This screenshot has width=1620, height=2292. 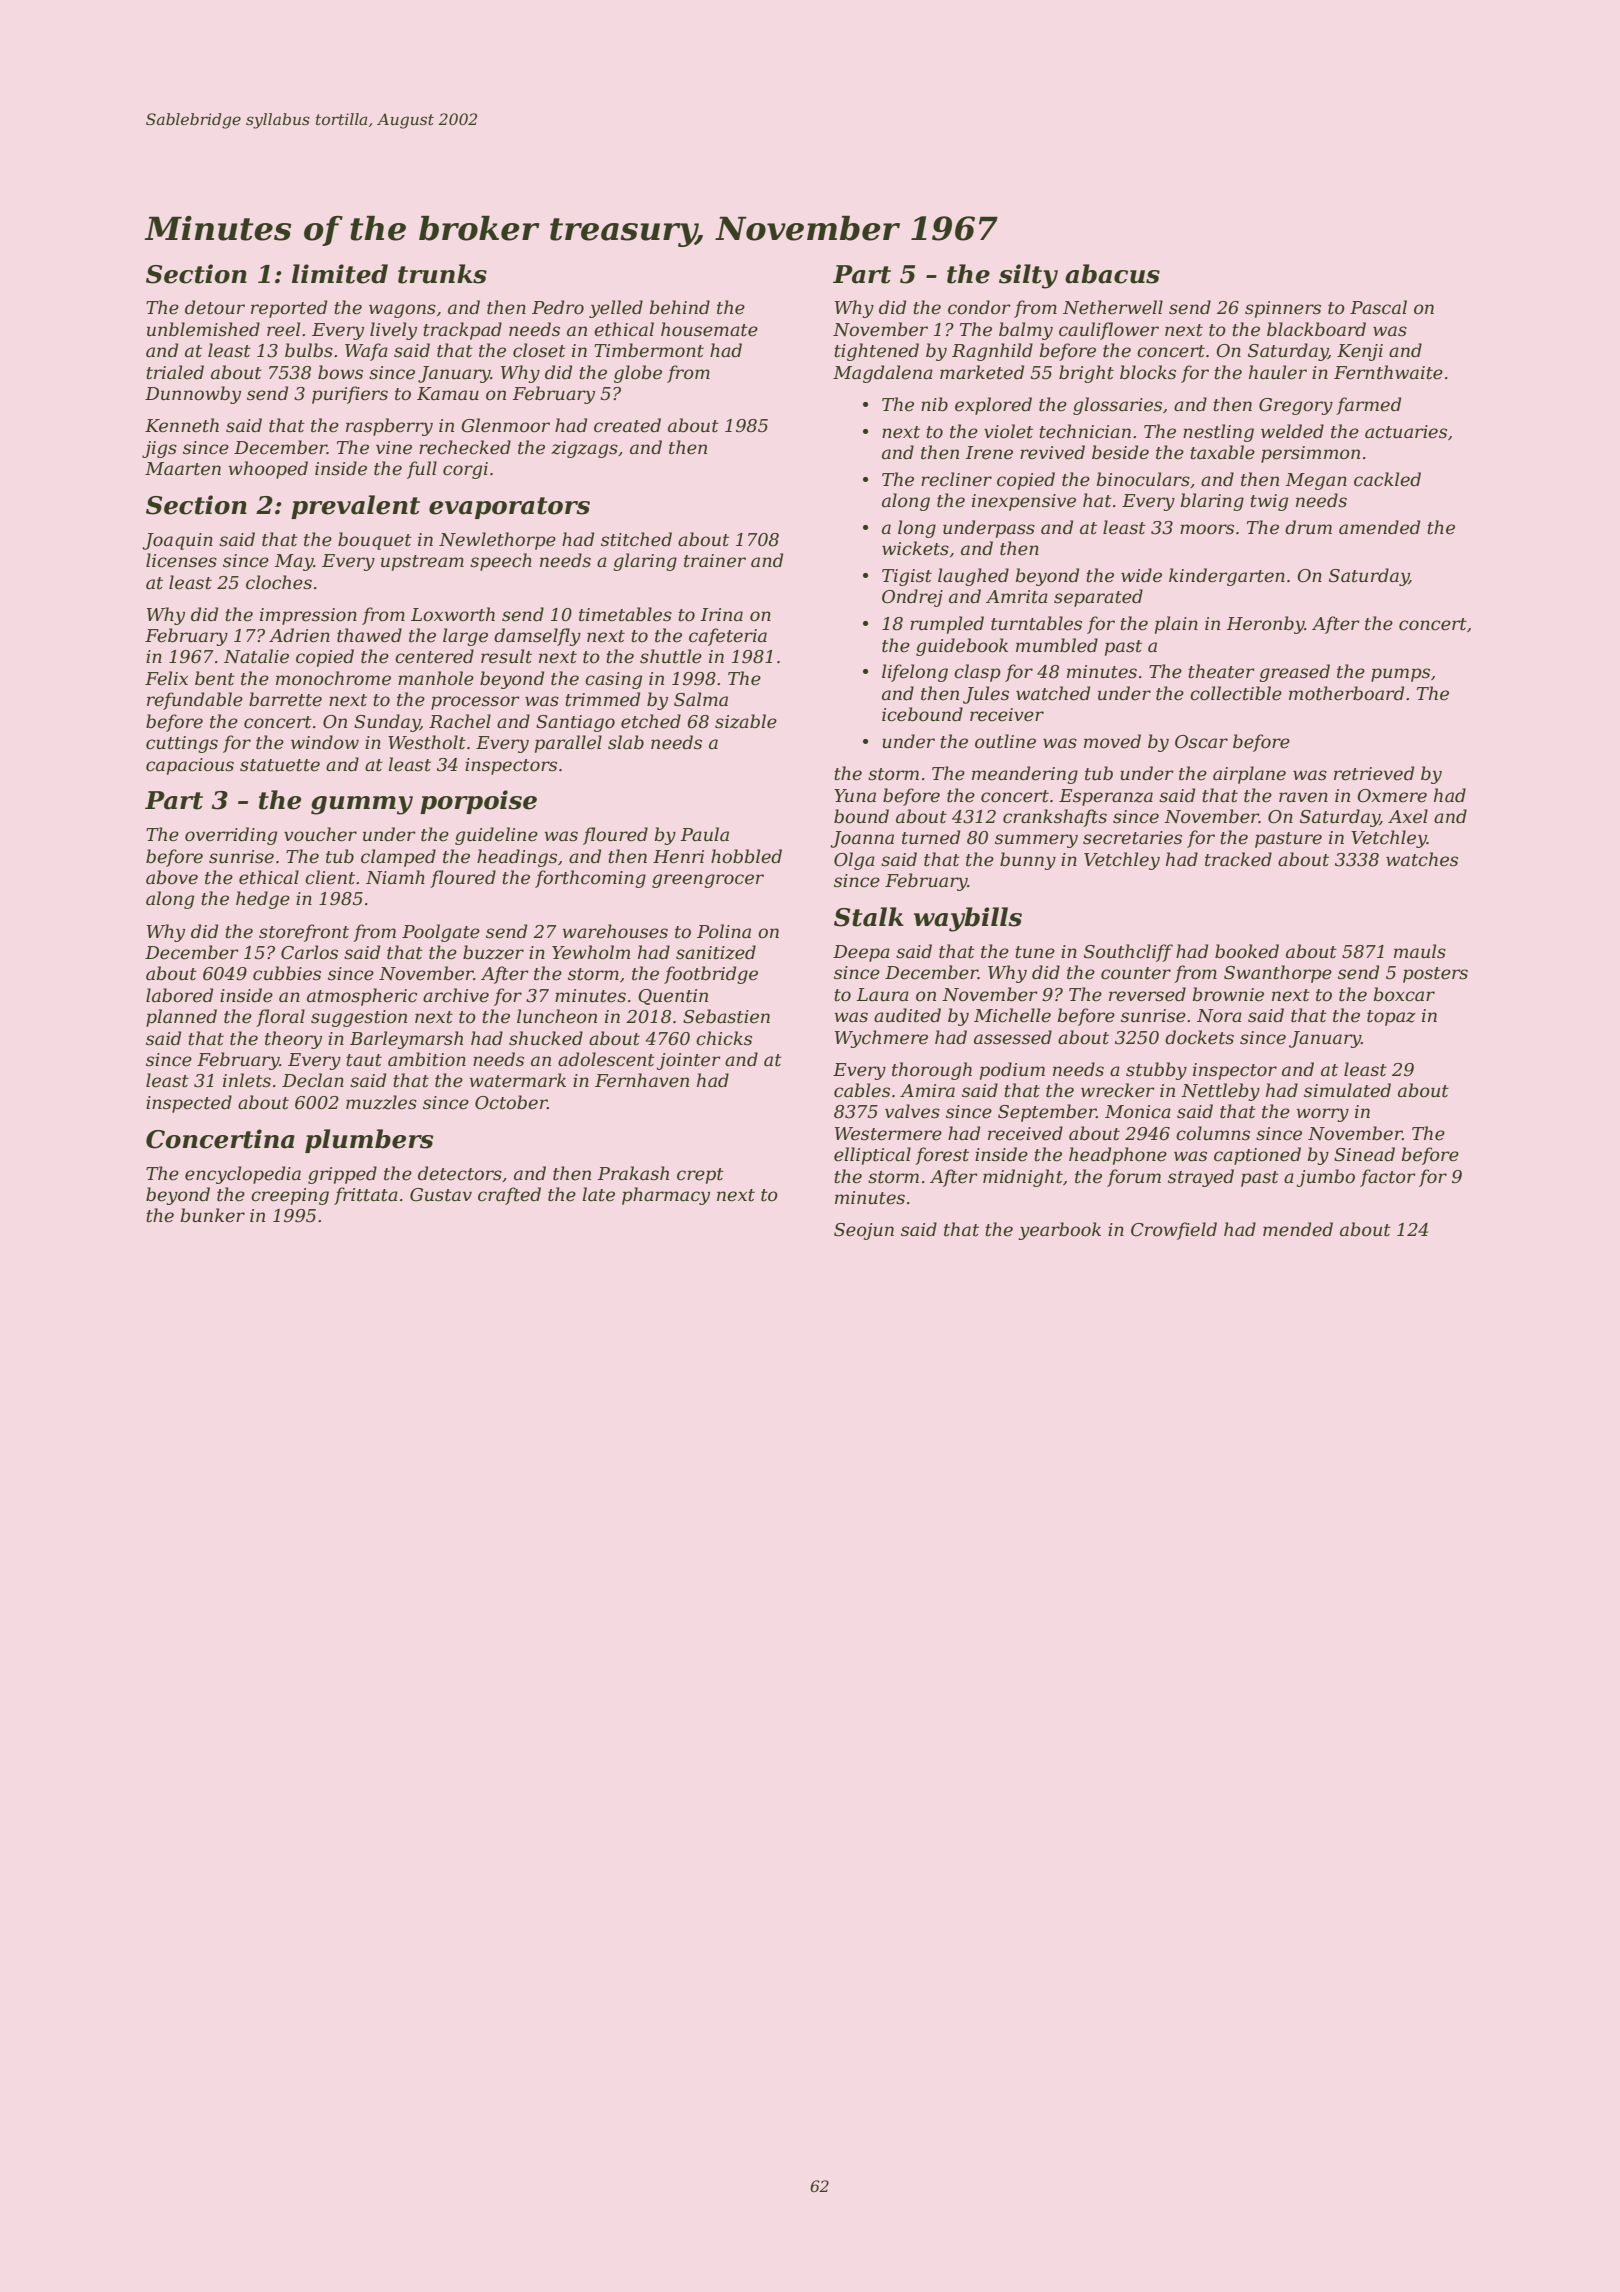 What do you see at coordinates (1391, 1018) in the screenshot?
I see `topaz` at bounding box center [1391, 1018].
